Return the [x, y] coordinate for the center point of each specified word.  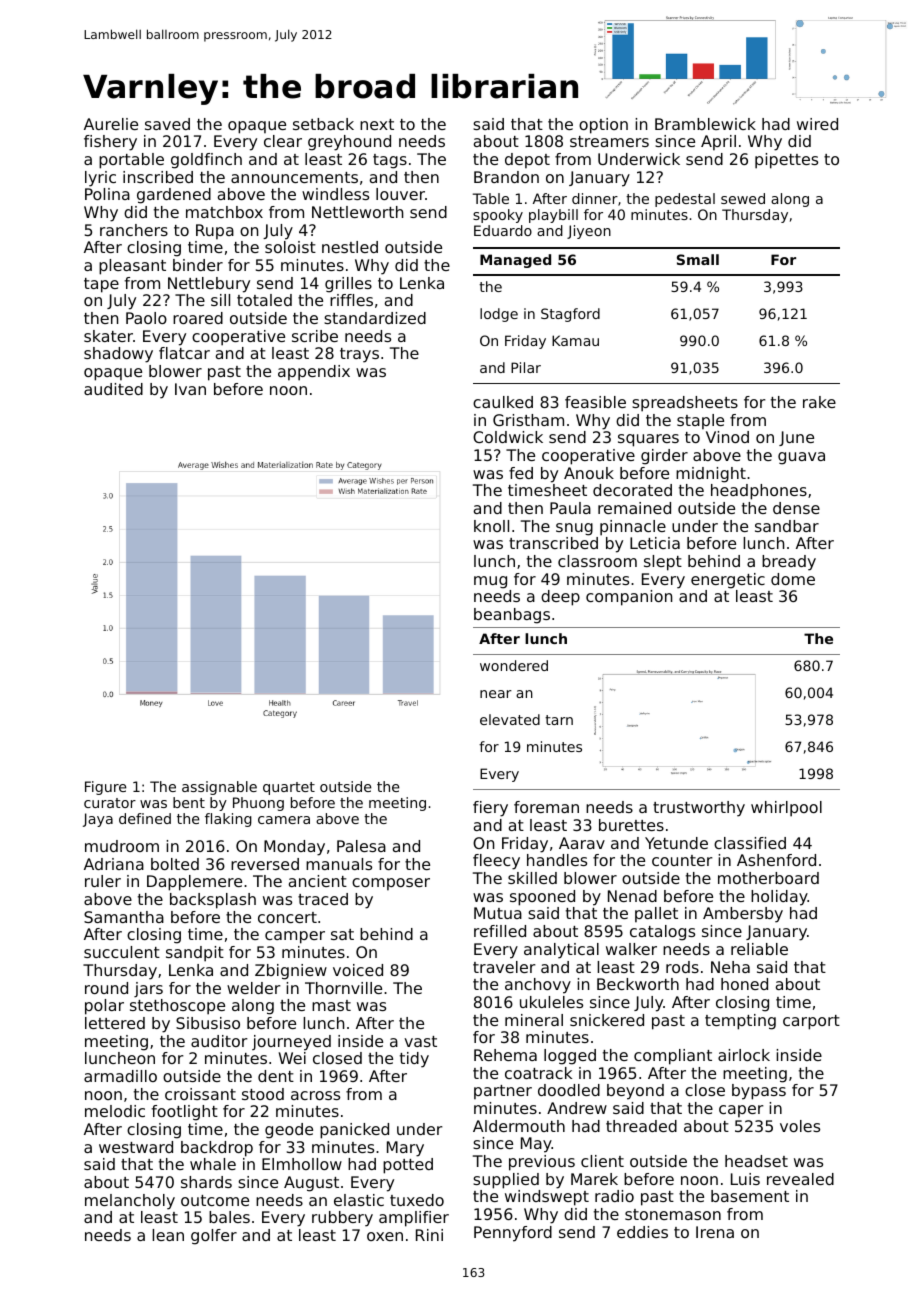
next [377, 124]
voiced [358, 970]
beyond [635, 1092]
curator [110, 803]
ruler [103, 881]
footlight [184, 1113]
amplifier [414, 1219]
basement [750, 1196]
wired [817, 124]
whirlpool [786, 809]
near [496, 694]
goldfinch [206, 161]
